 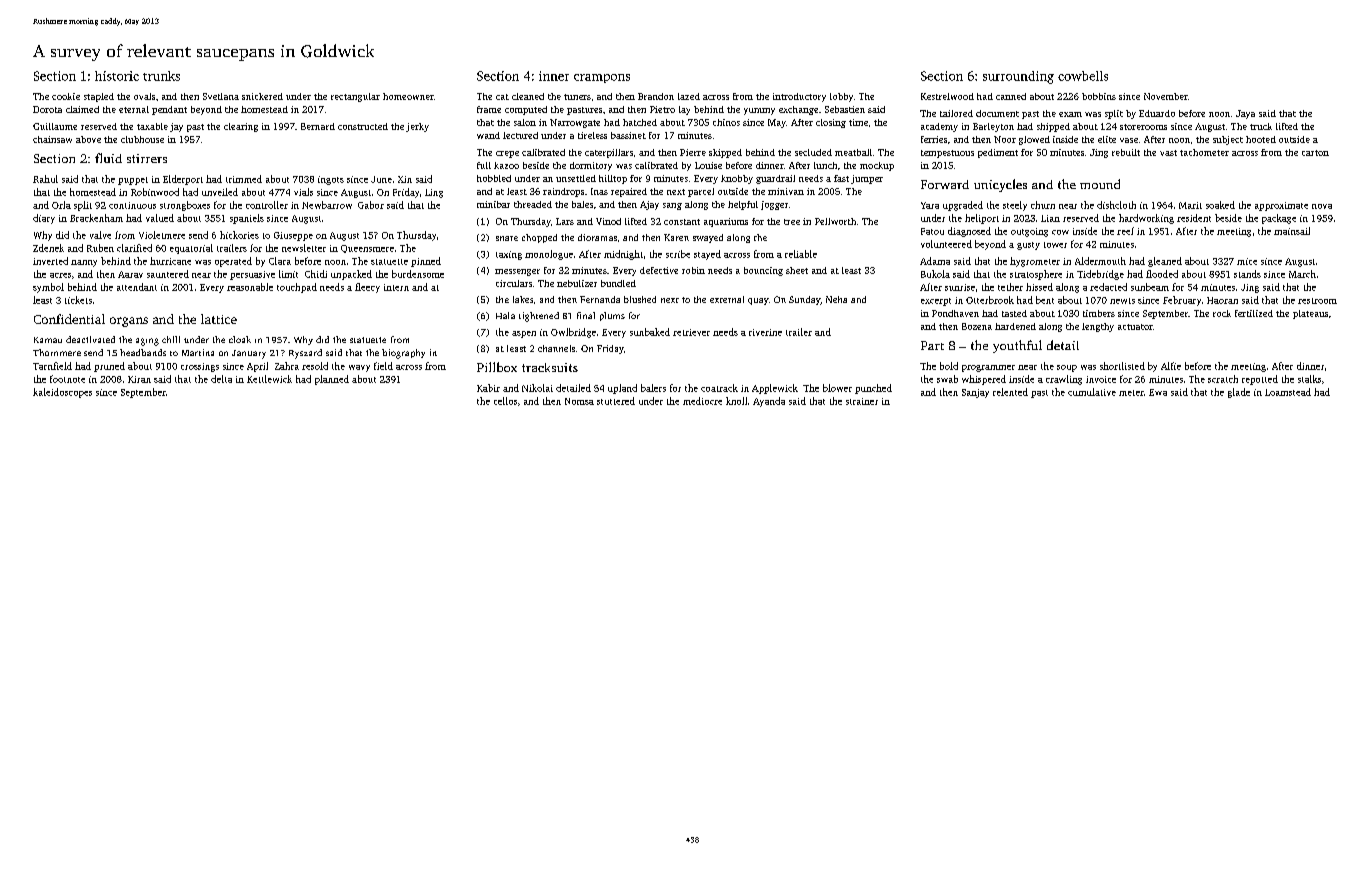 What do you see at coordinates (332, 380) in the screenshot?
I see `planned` at bounding box center [332, 380].
